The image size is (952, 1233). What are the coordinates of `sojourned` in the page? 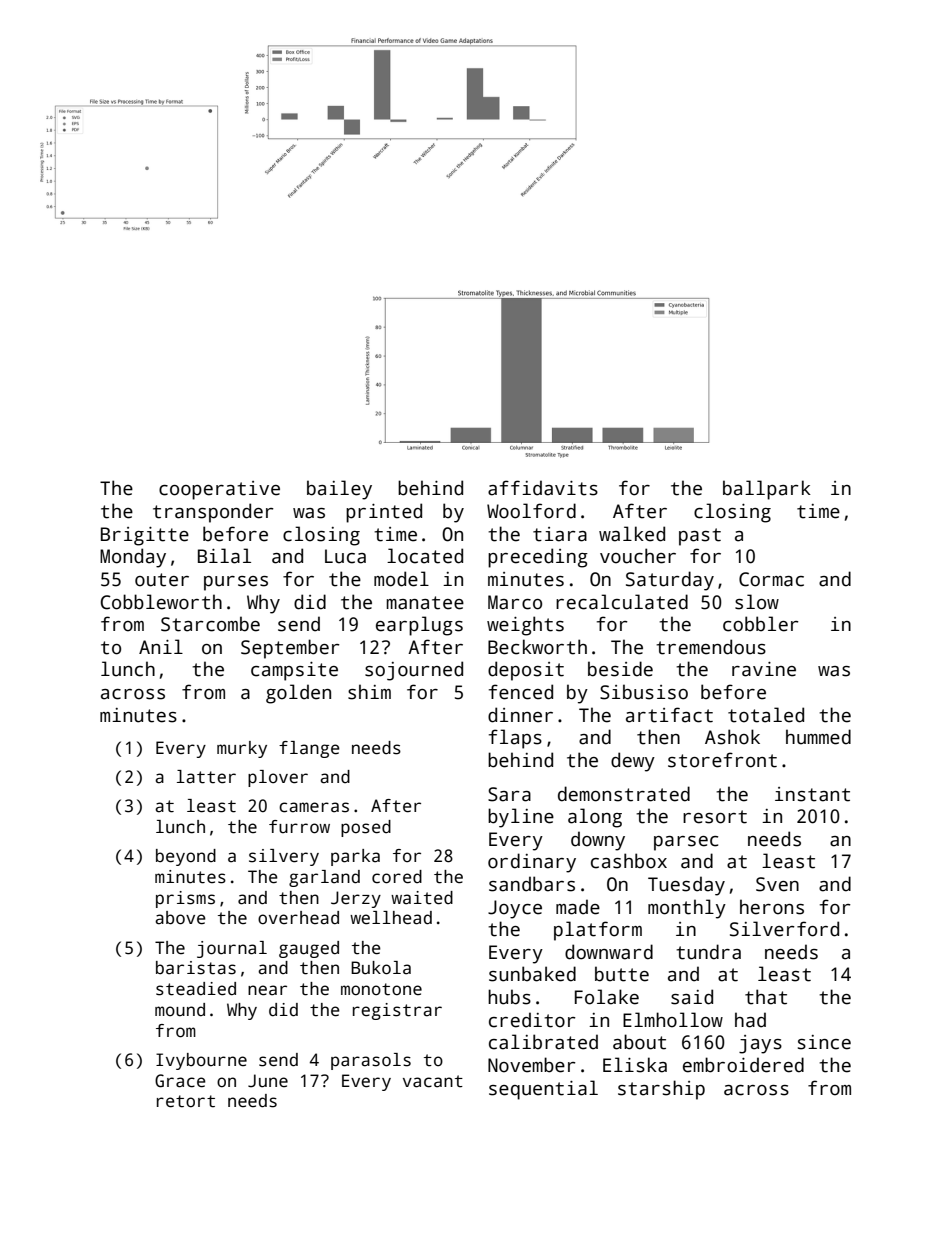 It's located at (414, 671).
